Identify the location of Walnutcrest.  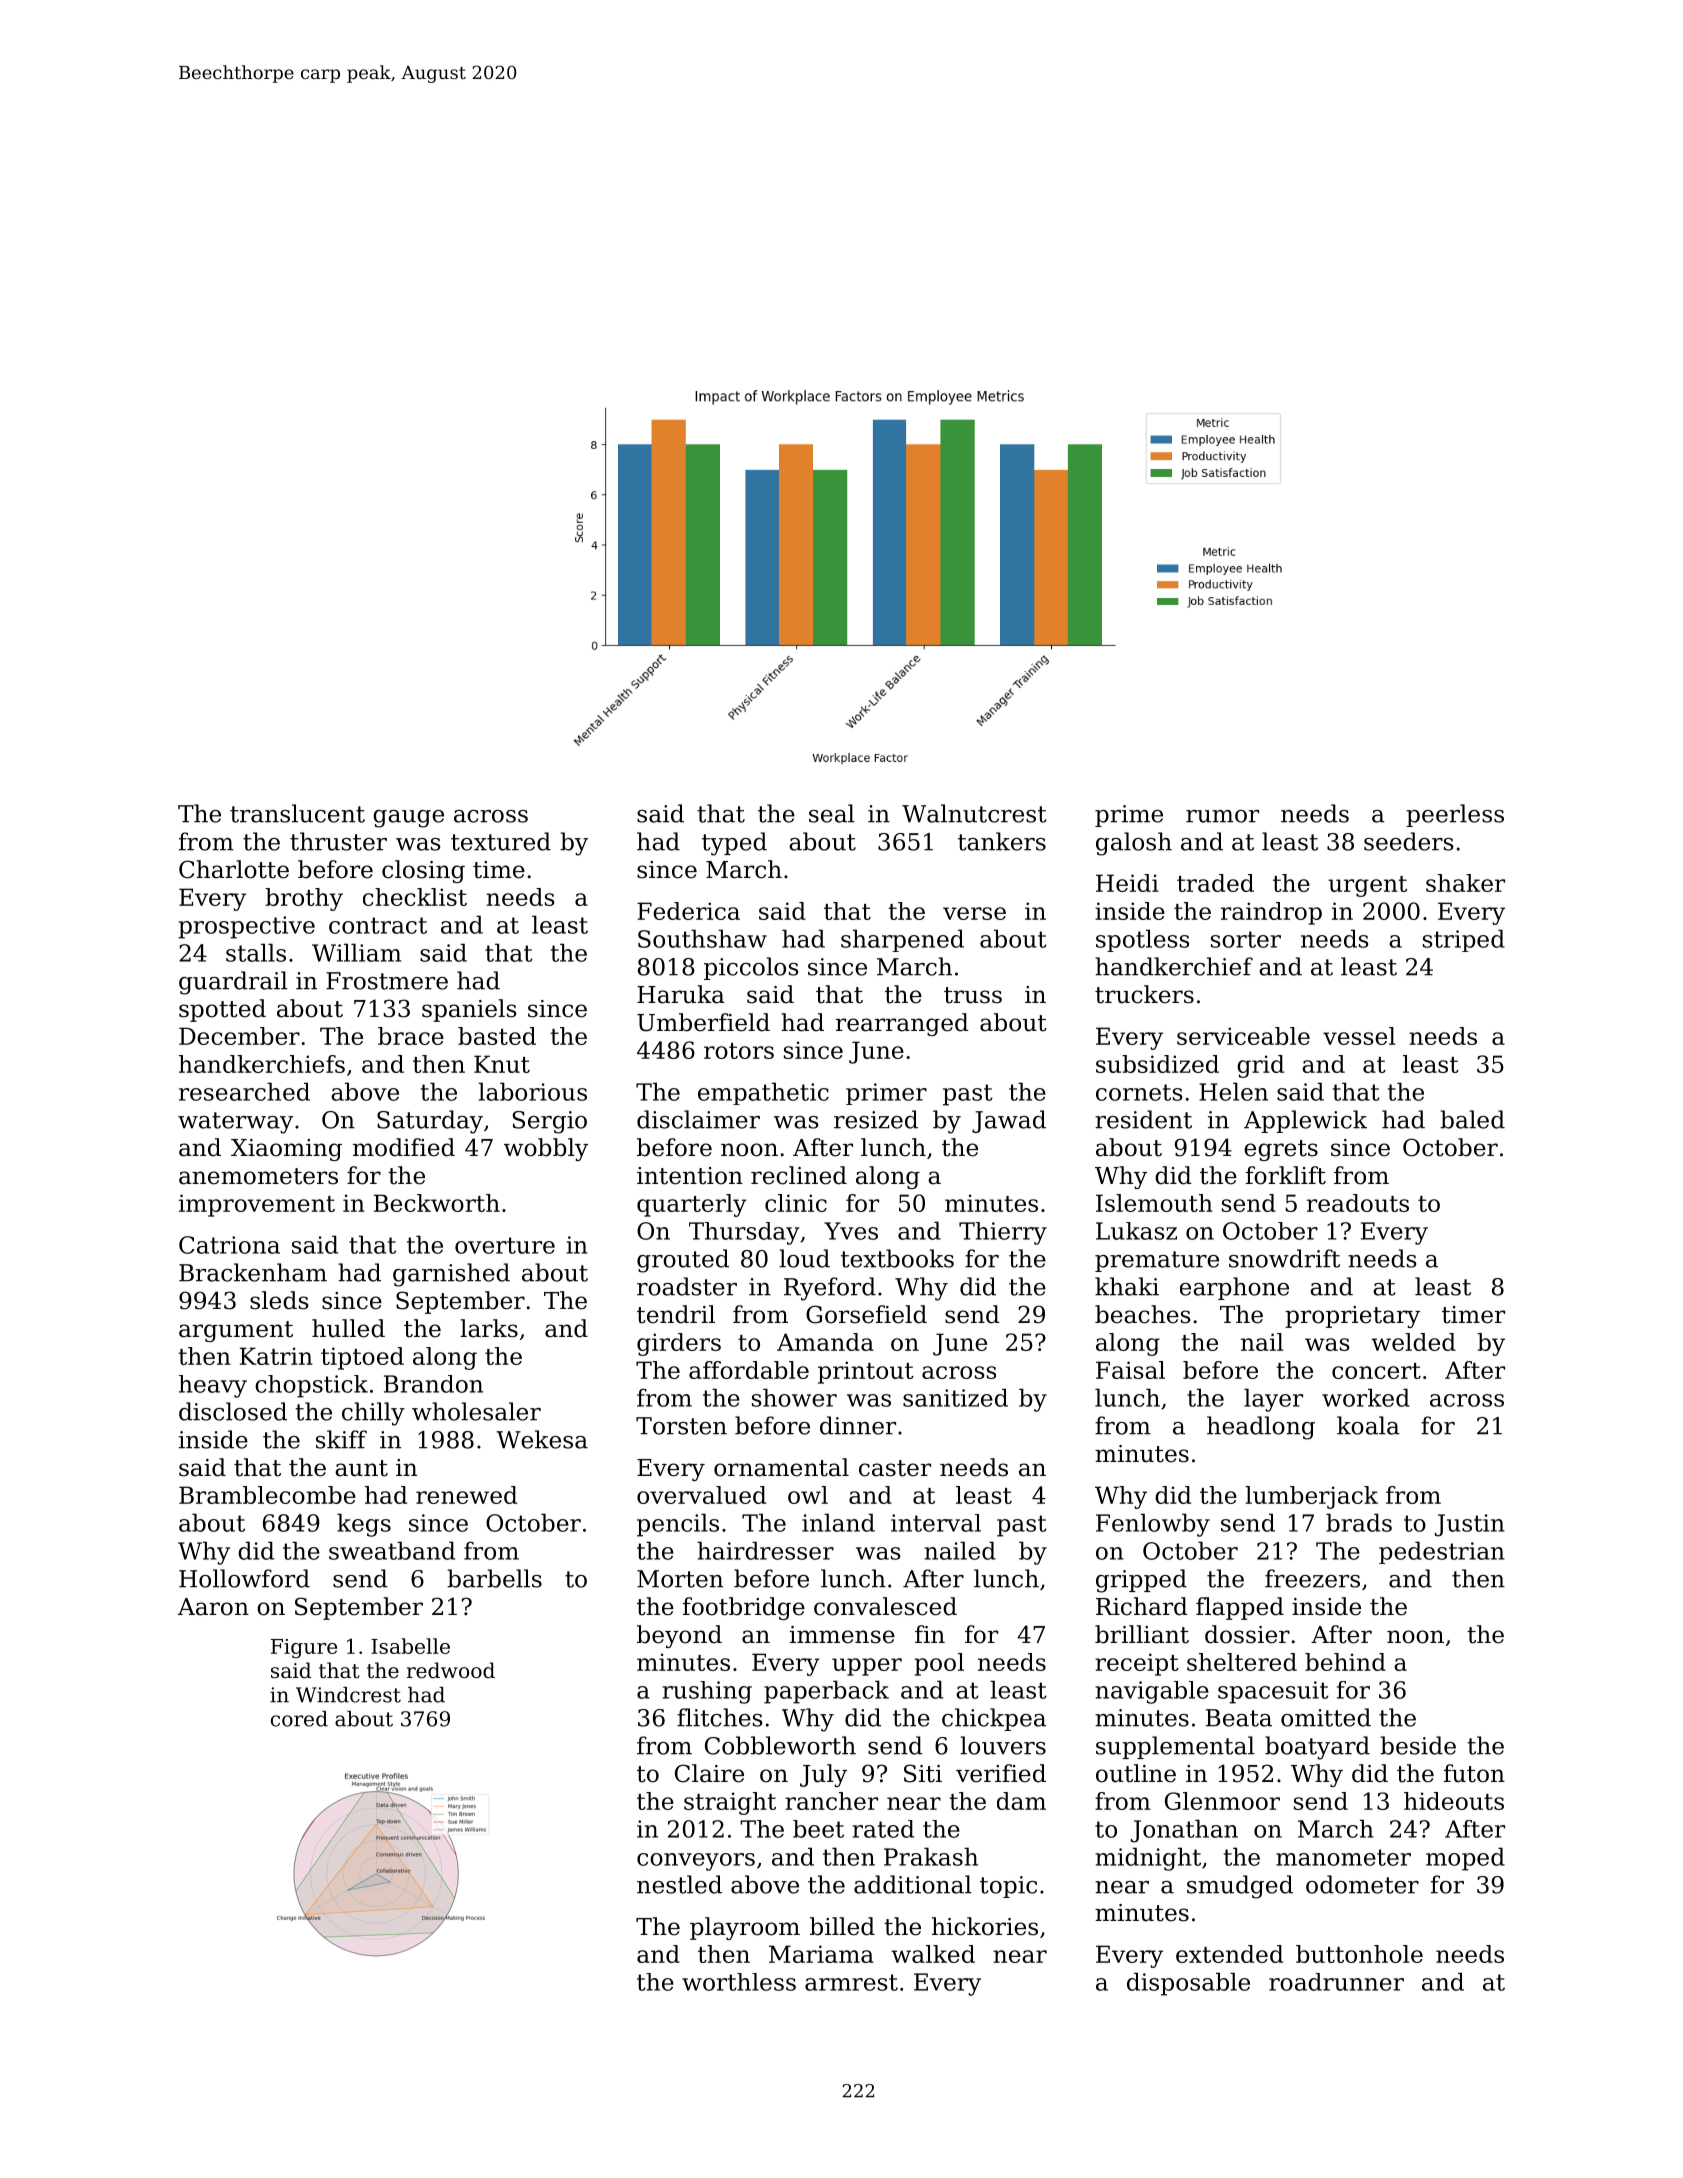
(974, 813).
